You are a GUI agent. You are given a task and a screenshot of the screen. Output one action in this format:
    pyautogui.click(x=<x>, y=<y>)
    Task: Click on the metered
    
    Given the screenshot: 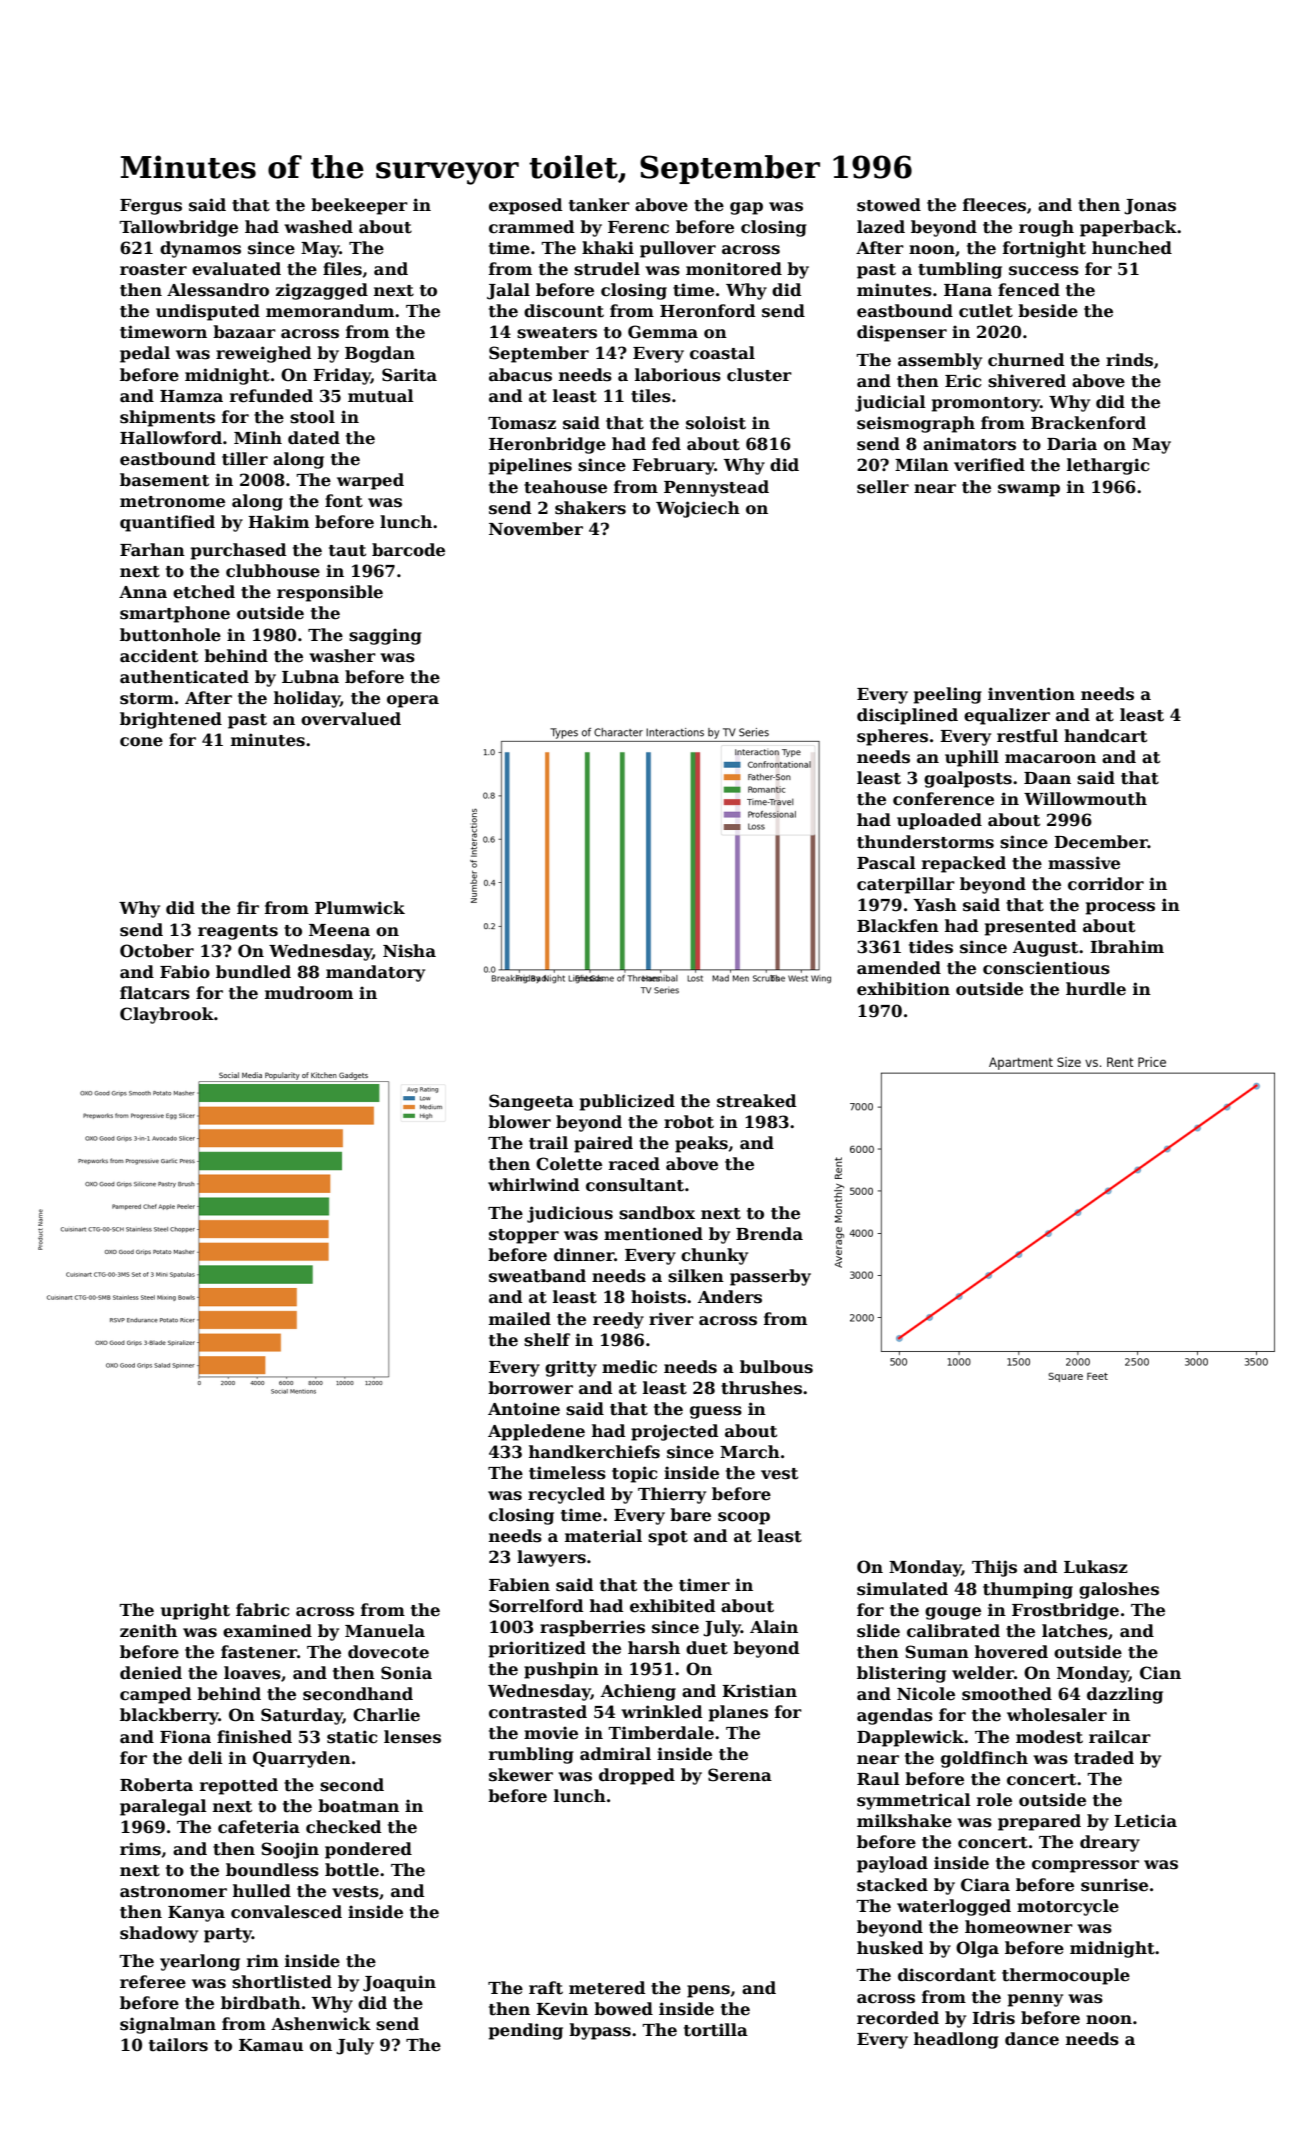 What is the action you would take?
    pyautogui.click(x=607, y=1988)
